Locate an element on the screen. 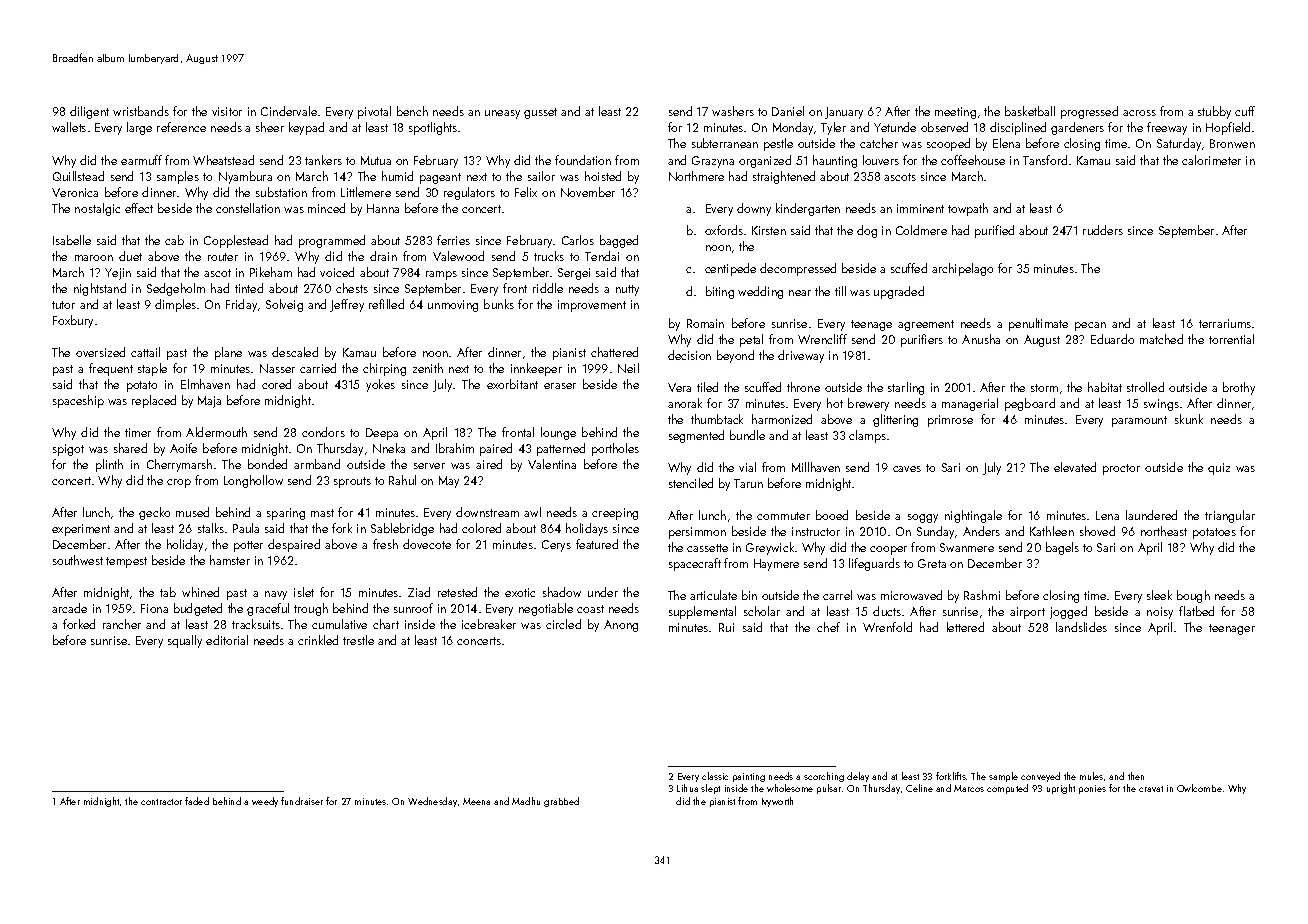  archipelago is located at coordinates (962, 269).
